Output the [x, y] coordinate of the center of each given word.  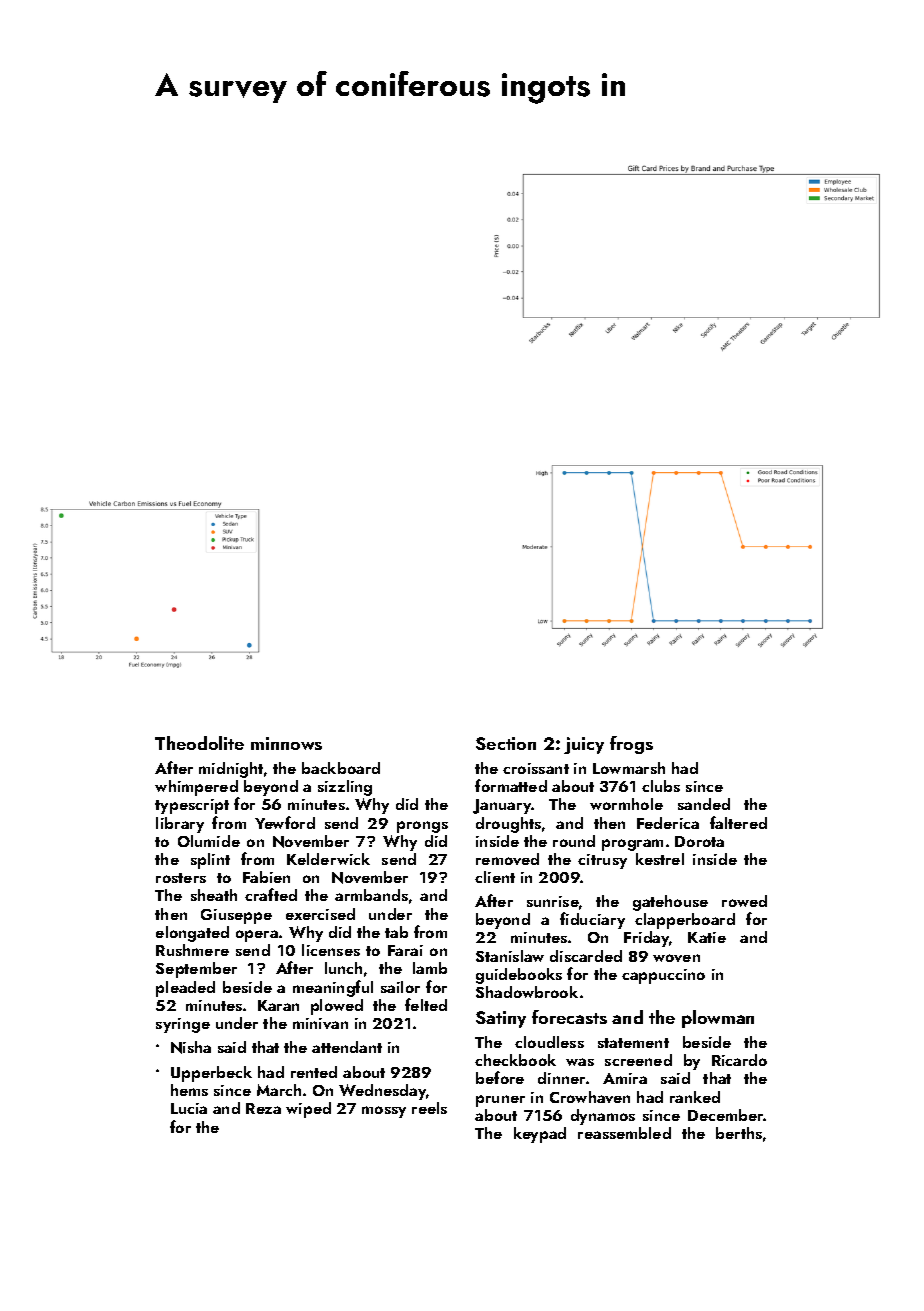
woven [676, 958]
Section [506, 743]
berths [739, 1133]
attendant [347, 1047]
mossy [384, 1112]
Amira [625, 1078]
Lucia [189, 1108]
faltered [738, 822]
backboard [341, 768]
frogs [631, 745]
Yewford [285, 822]
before [500, 1077]
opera [257, 936]
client [495, 877]
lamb [430, 968]
